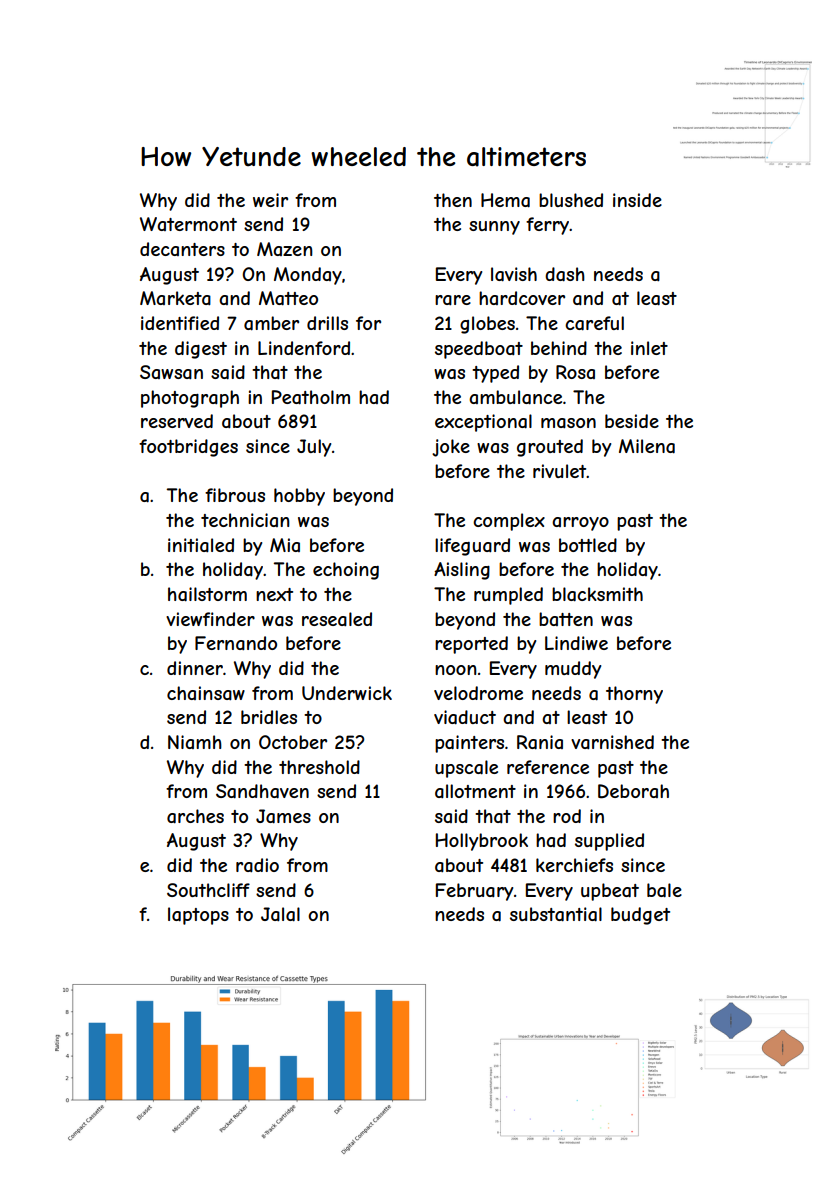 The height and width of the screenshot is (1183, 834). I want to click on initialed, so click(201, 545).
